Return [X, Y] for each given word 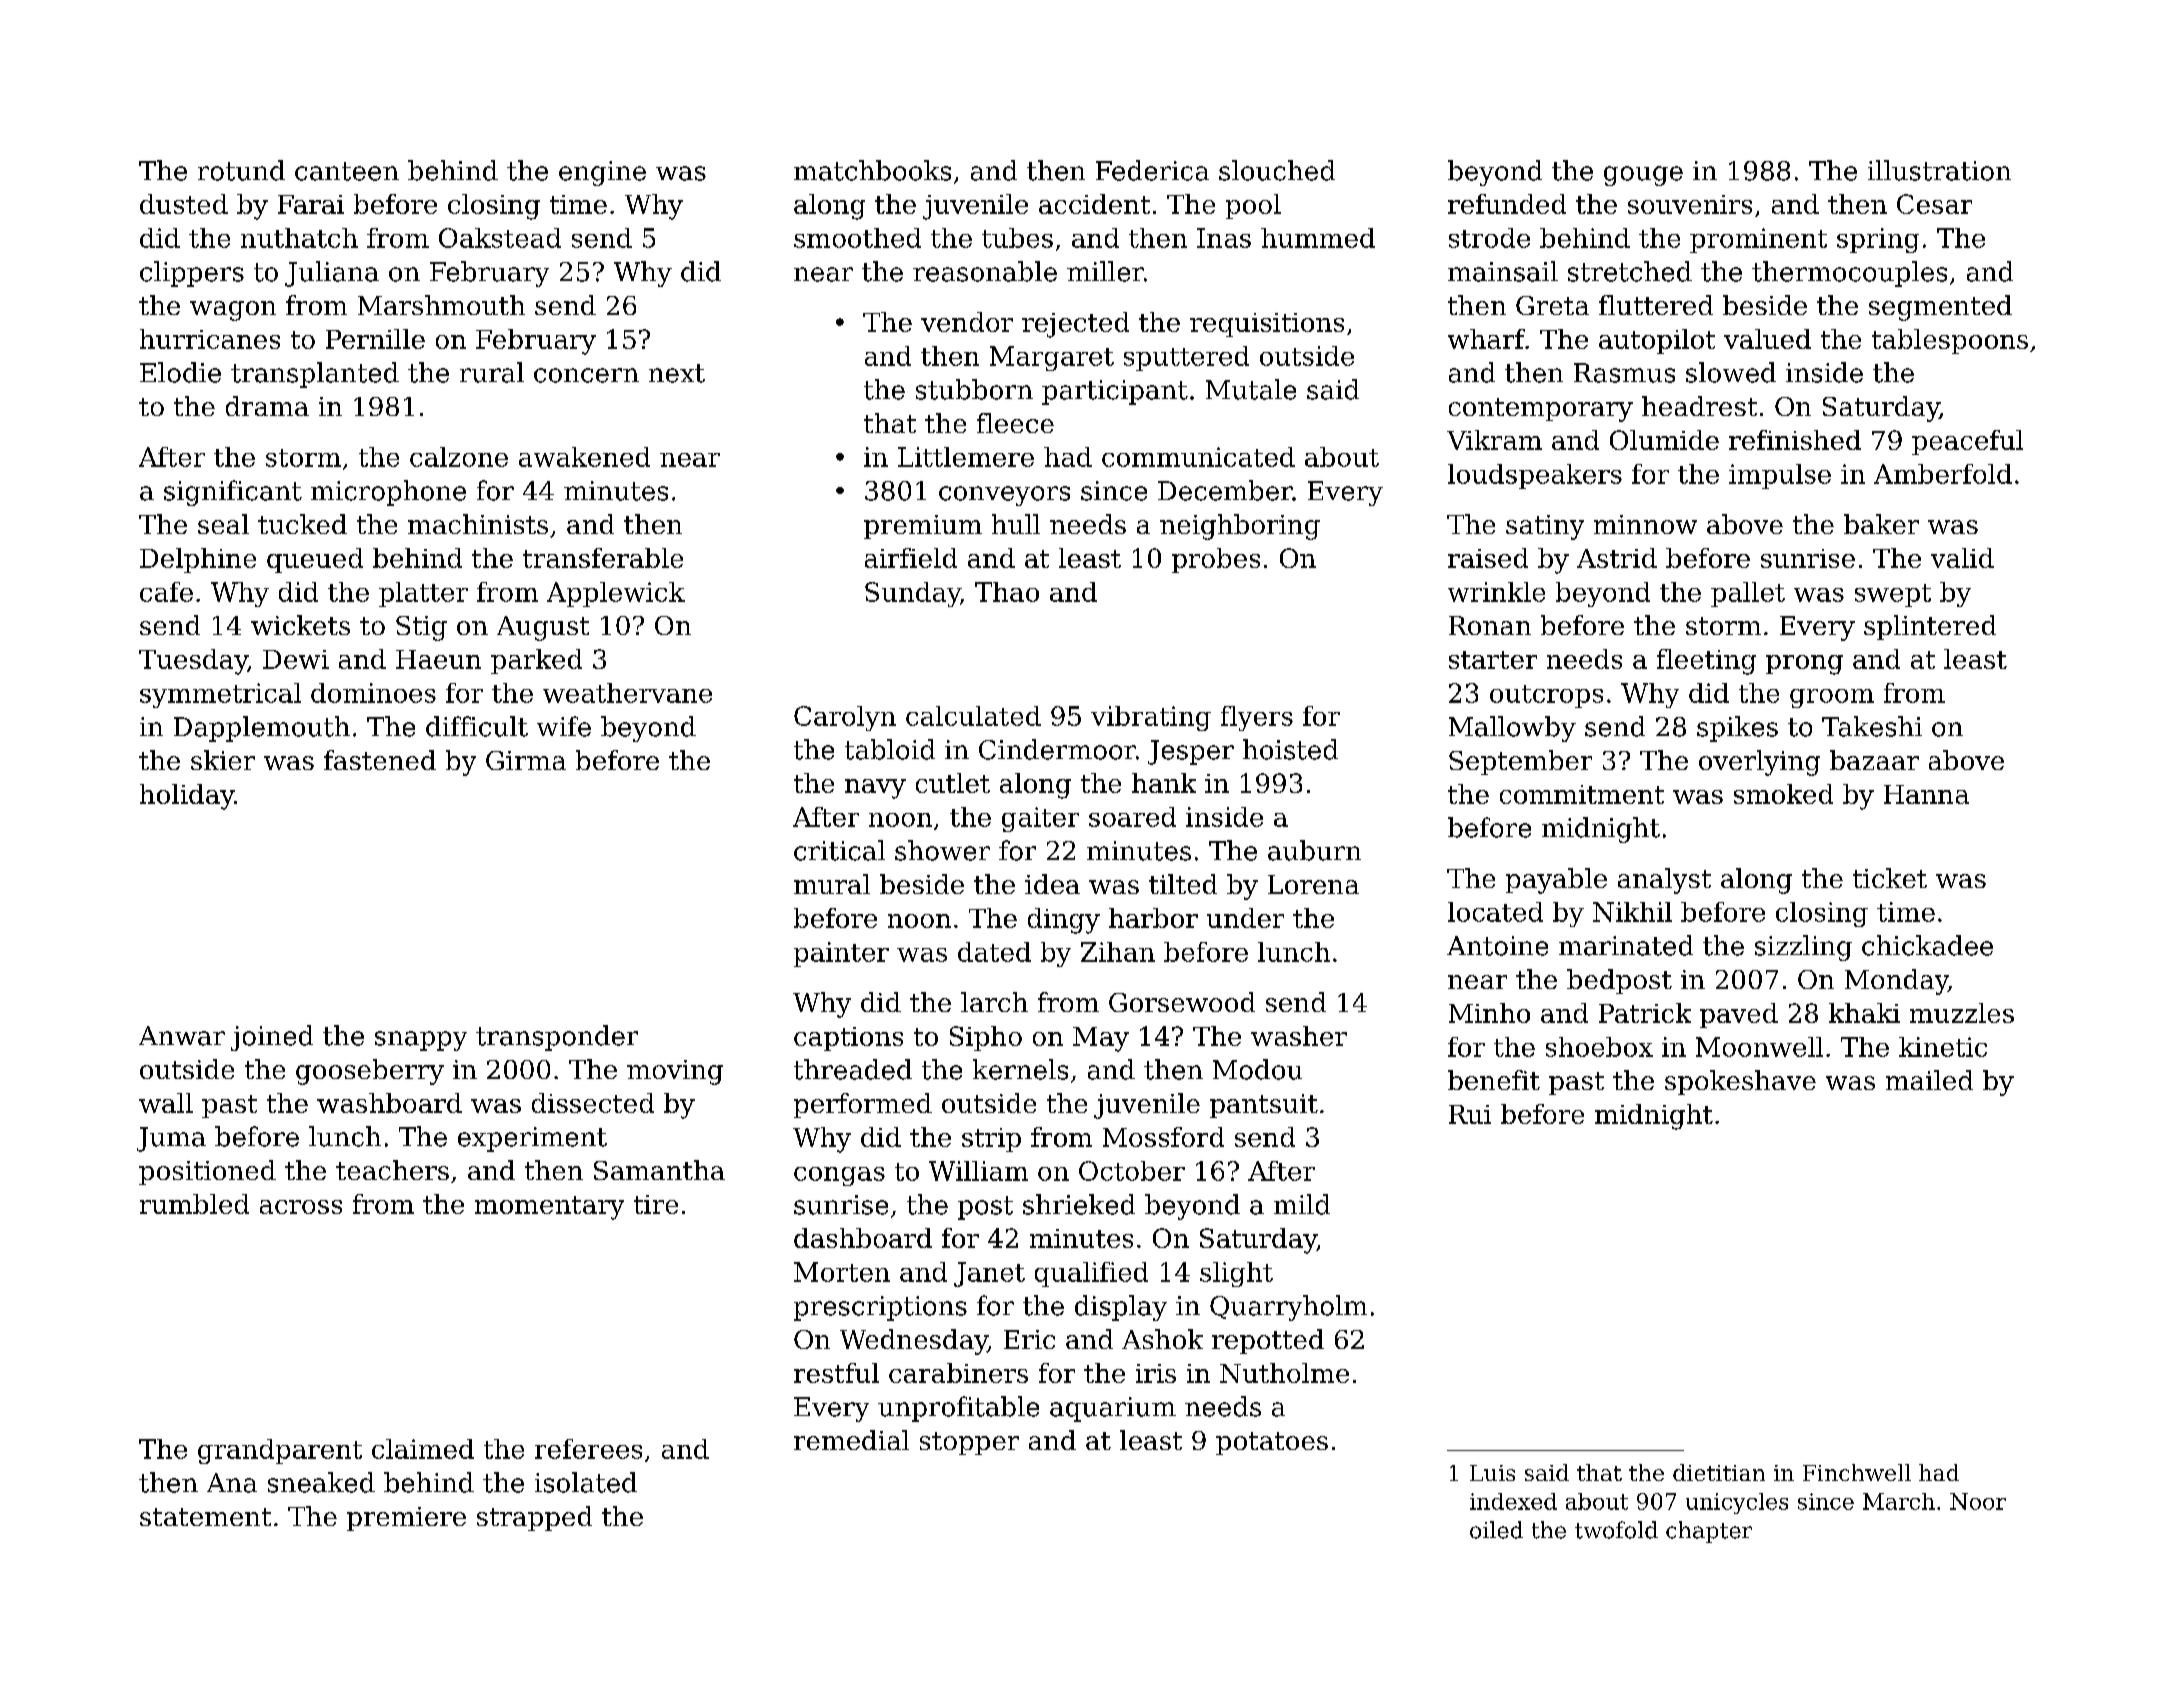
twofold [1616, 1530]
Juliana [332, 274]
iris [1156, 1373]
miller [1105, 271]
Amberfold [1943, 474]
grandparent [280, 1451]
